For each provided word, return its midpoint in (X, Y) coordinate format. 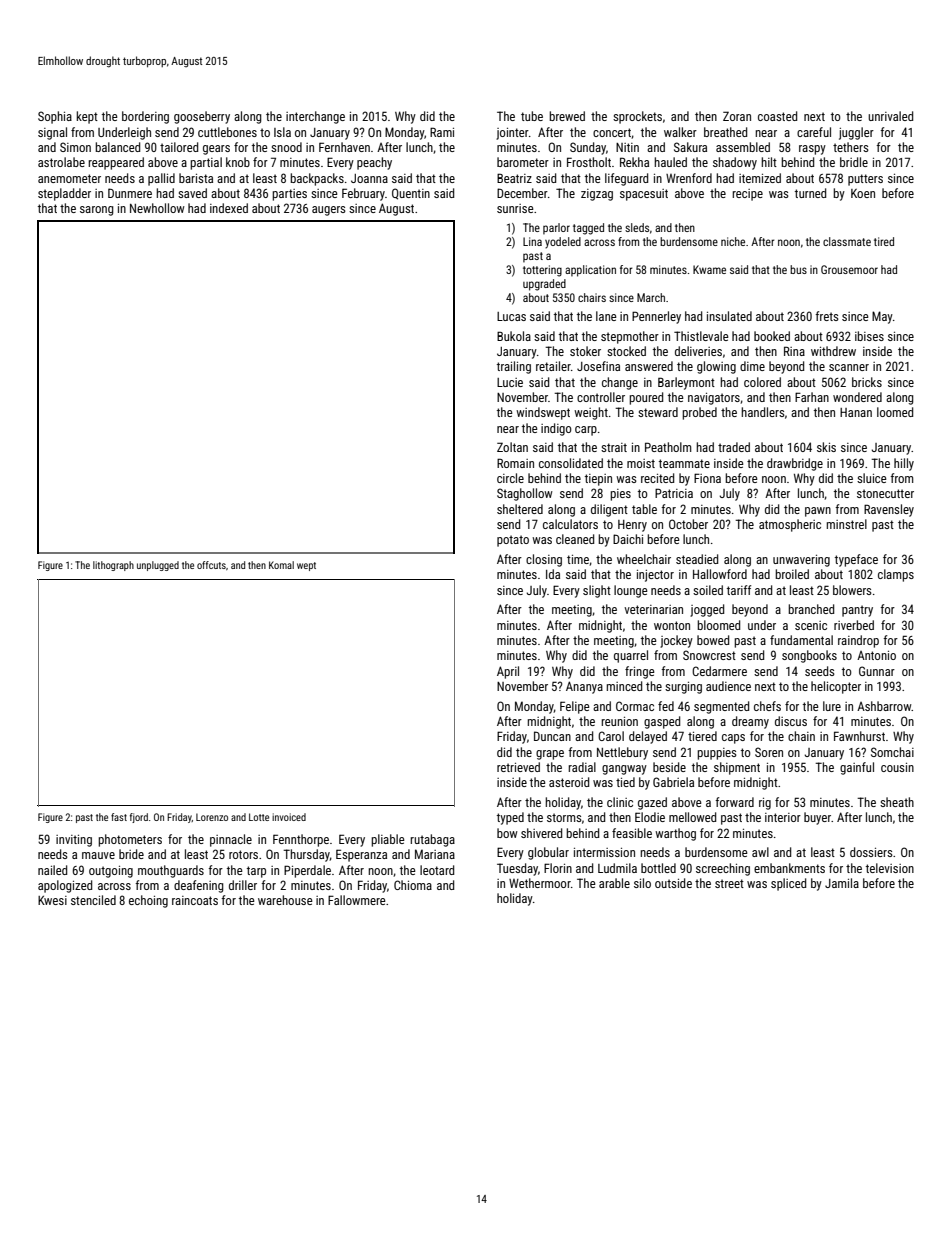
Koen (863, 193)
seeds (820, 671)
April (508, 672)
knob (238, 162)
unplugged (158, 566)
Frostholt (589, 162)
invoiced (289, 817)
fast (119, 817)
